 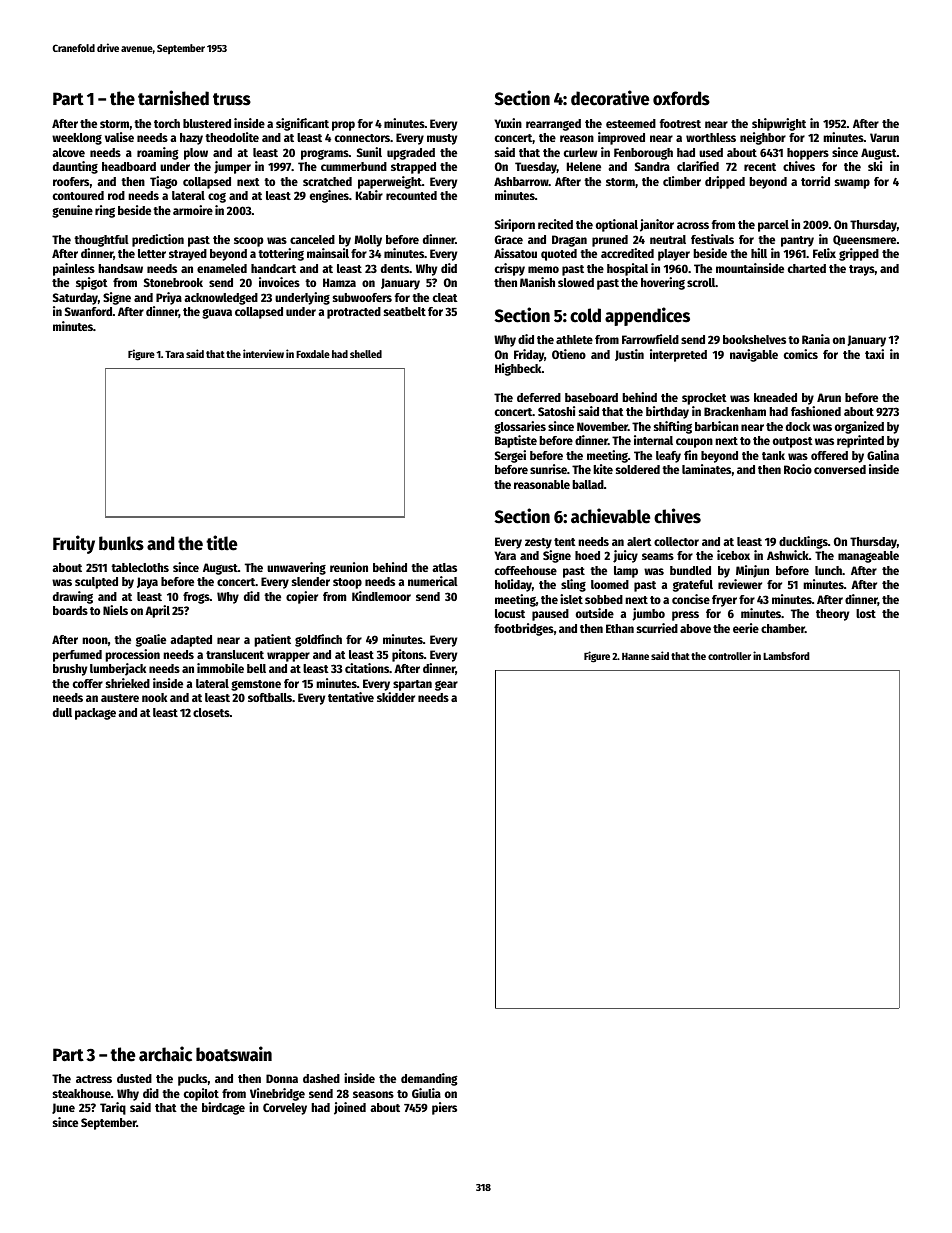 What do you see at coordinates (396, 697) in the page?
I see `skidder` at bounding box center [396, 697].
